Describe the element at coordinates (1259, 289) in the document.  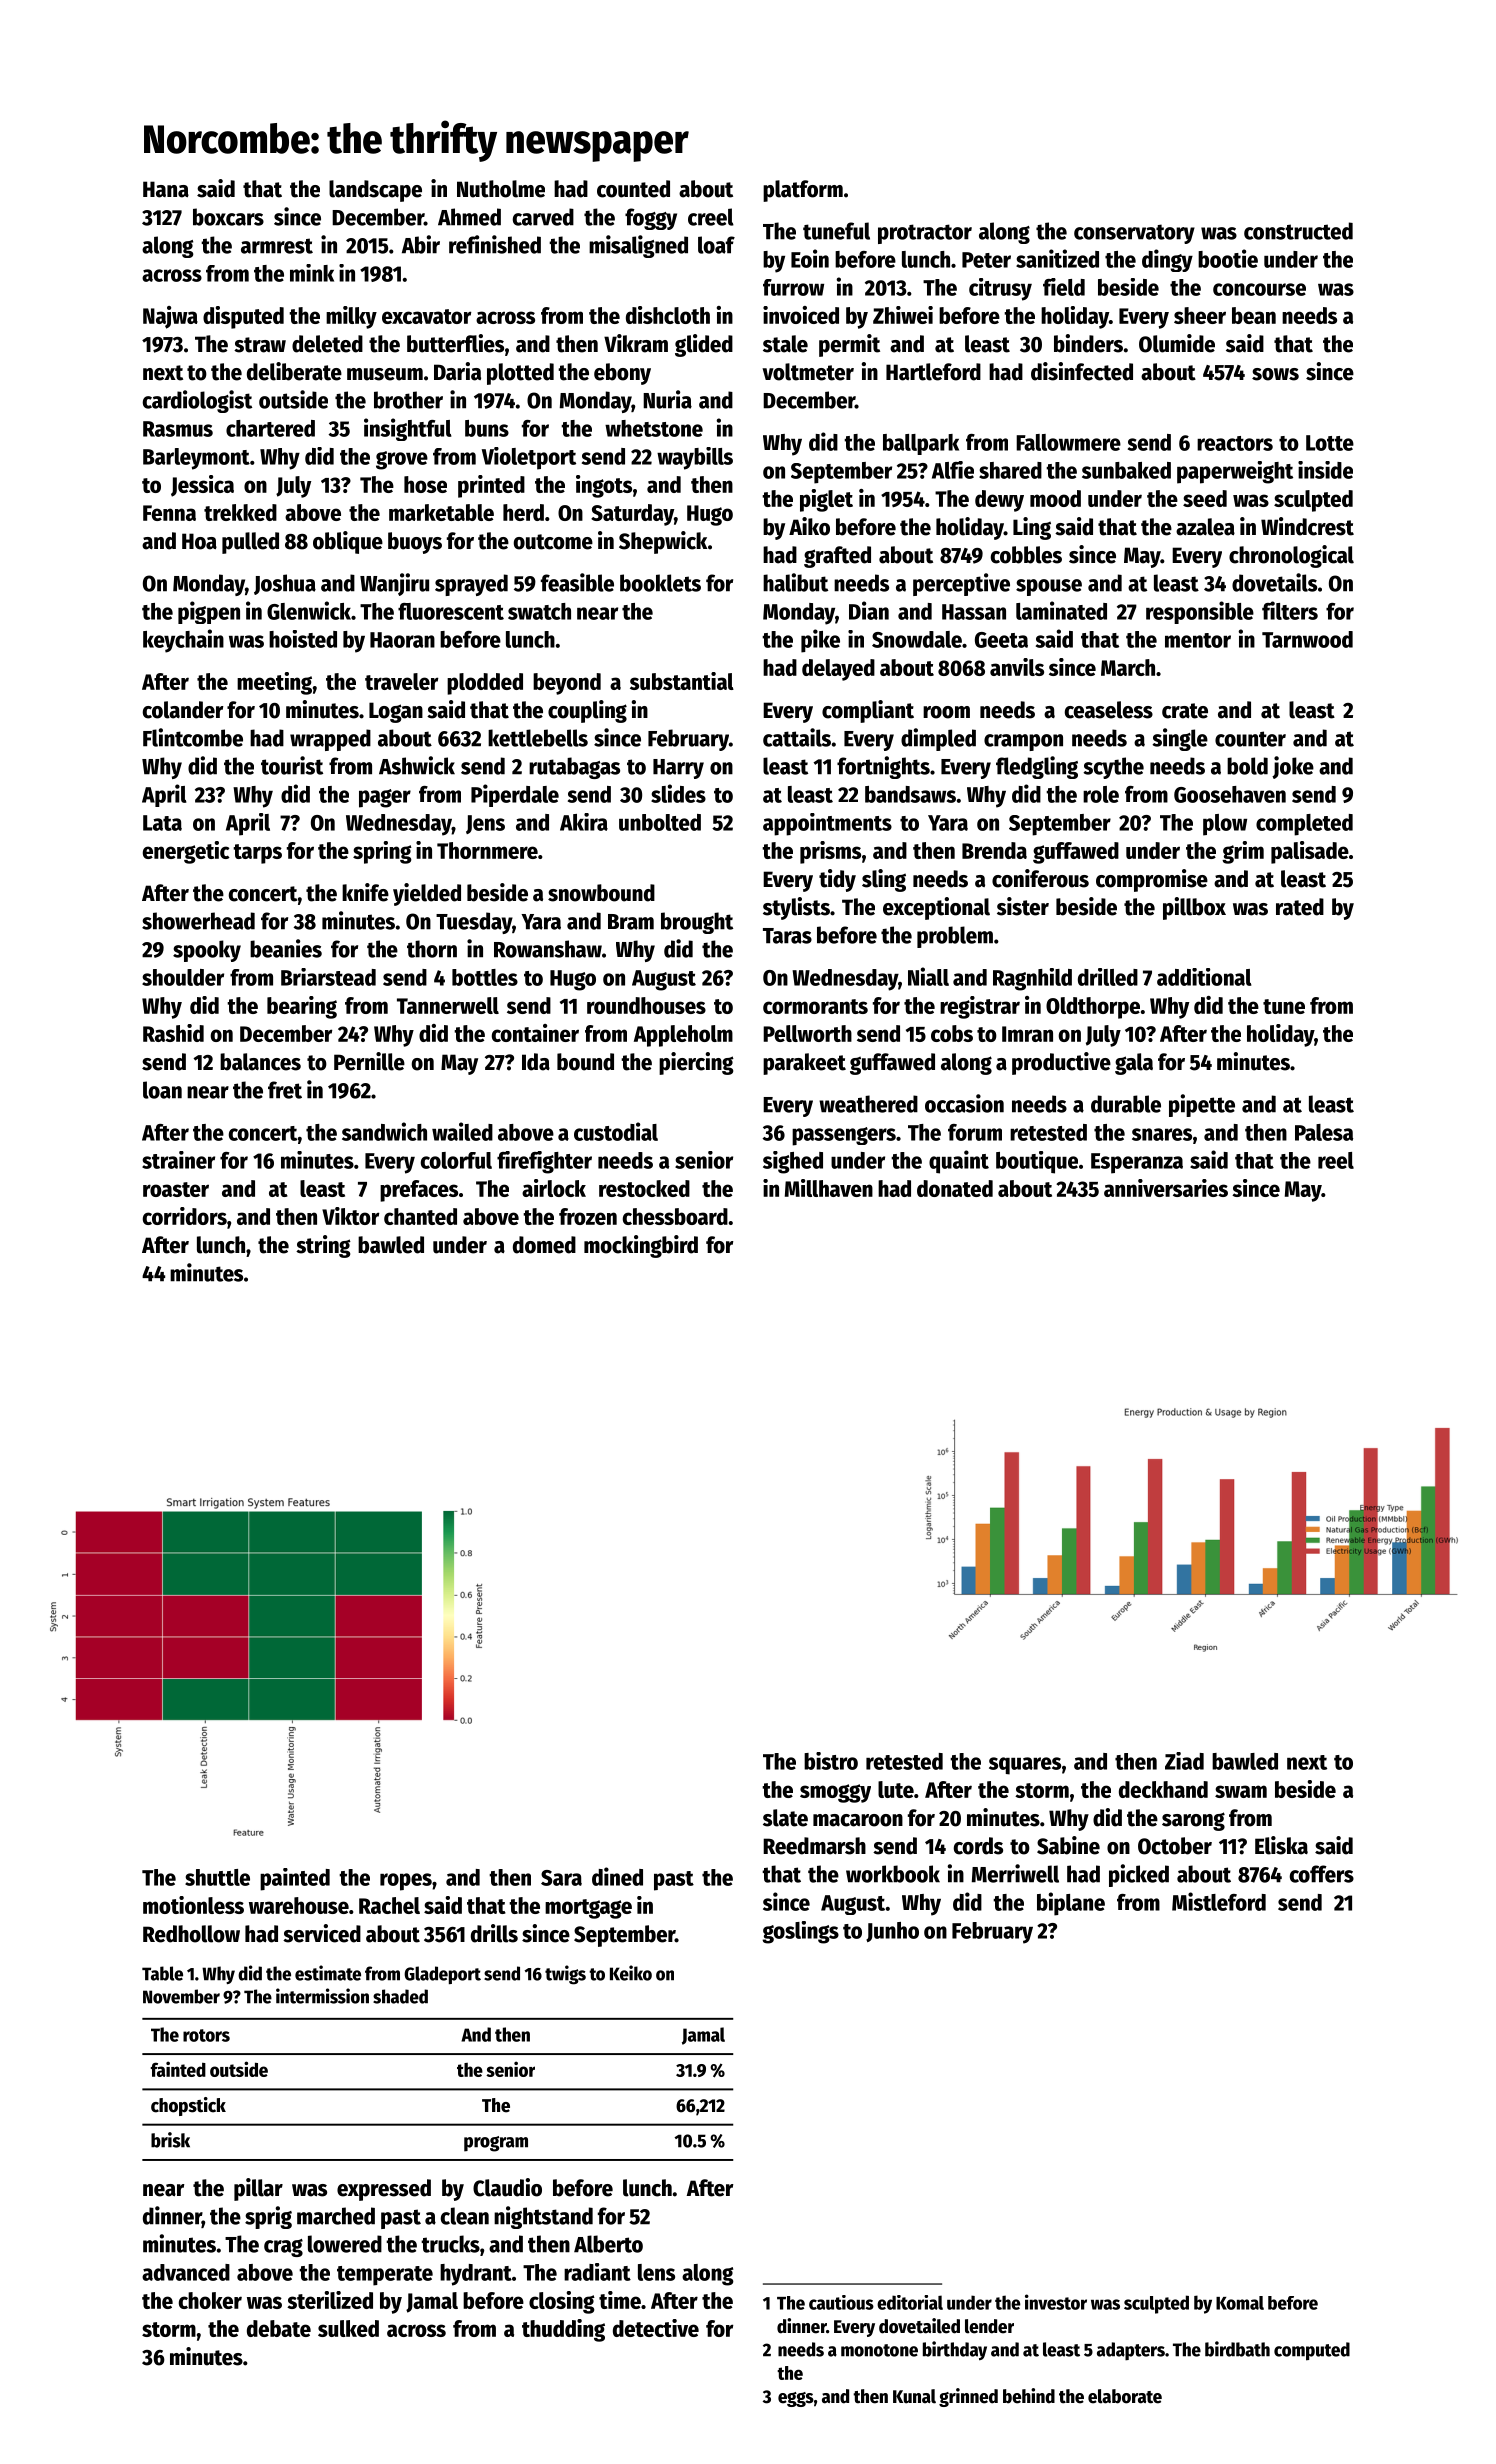
I see `concourse` at that location.
